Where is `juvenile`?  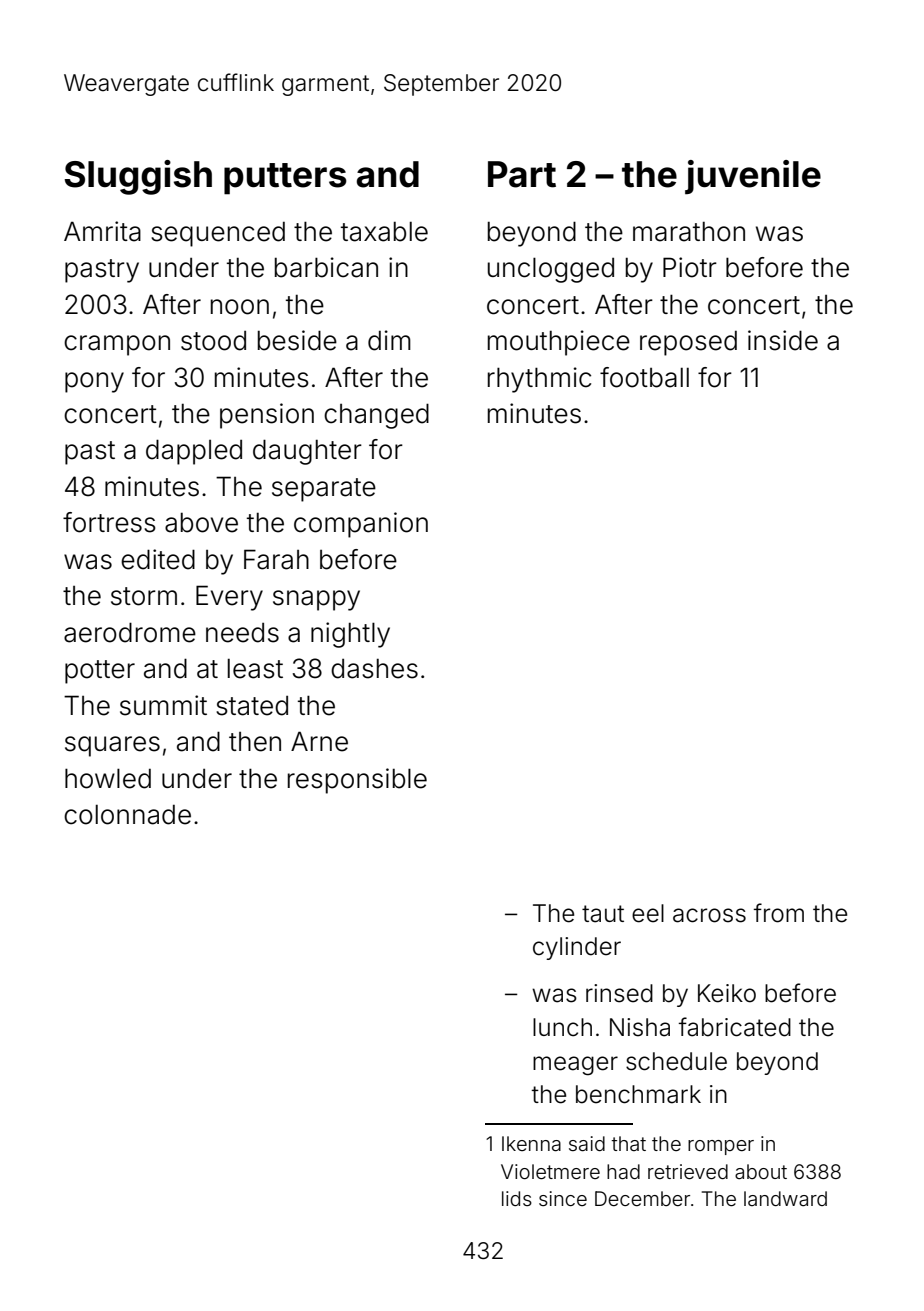
juvenile is located at coordinates (753, 177).
